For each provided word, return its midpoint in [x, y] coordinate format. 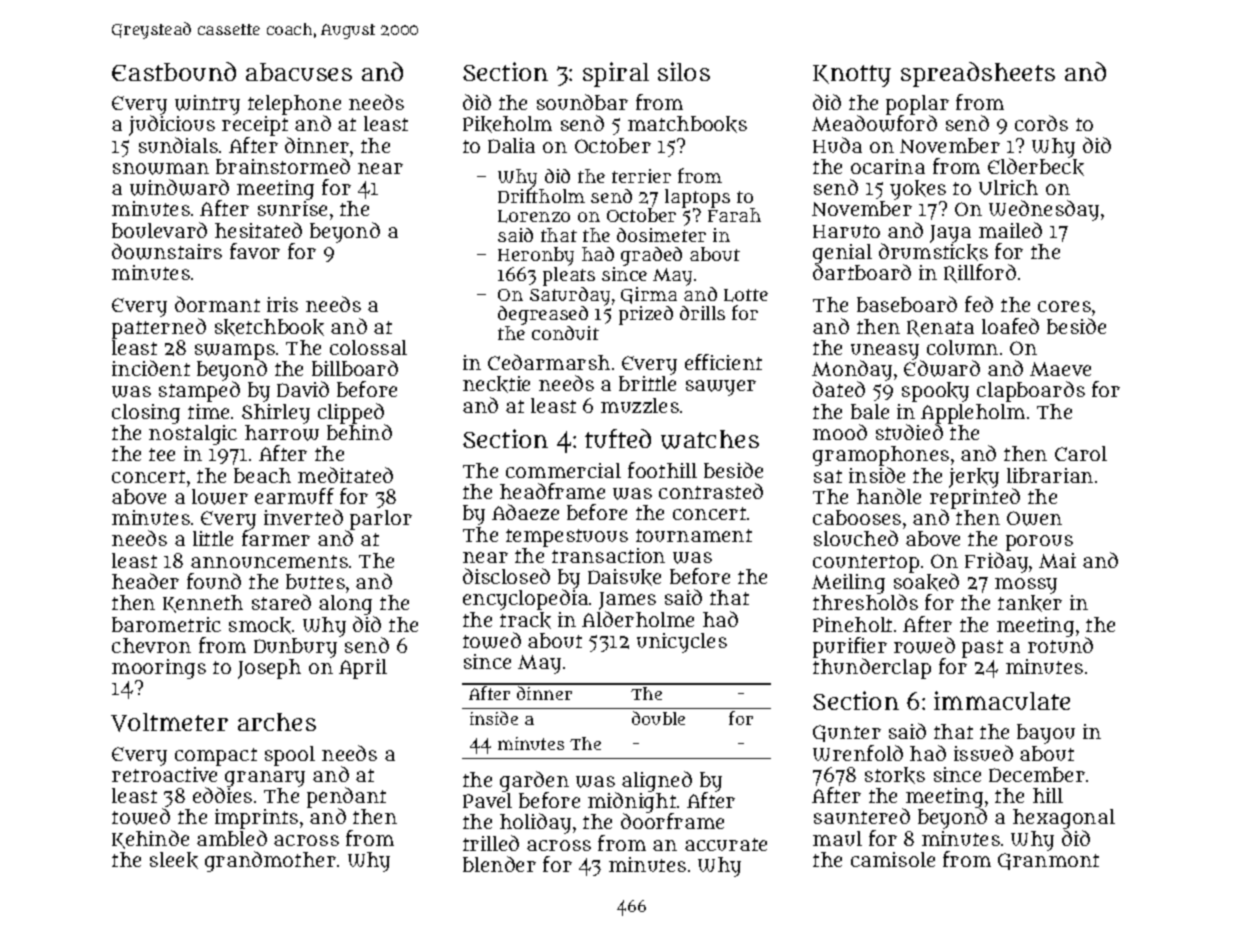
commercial [563, 470]
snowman [161, 169]
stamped [199, 392]
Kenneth [203, 604]
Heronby [536, 256]
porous [1039, 543]
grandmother [270, 861]
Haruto [846, 231]
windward [179, 187]
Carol [1081, 453]
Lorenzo [534, 216]
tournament [694, 535]
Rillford [980, 273]
